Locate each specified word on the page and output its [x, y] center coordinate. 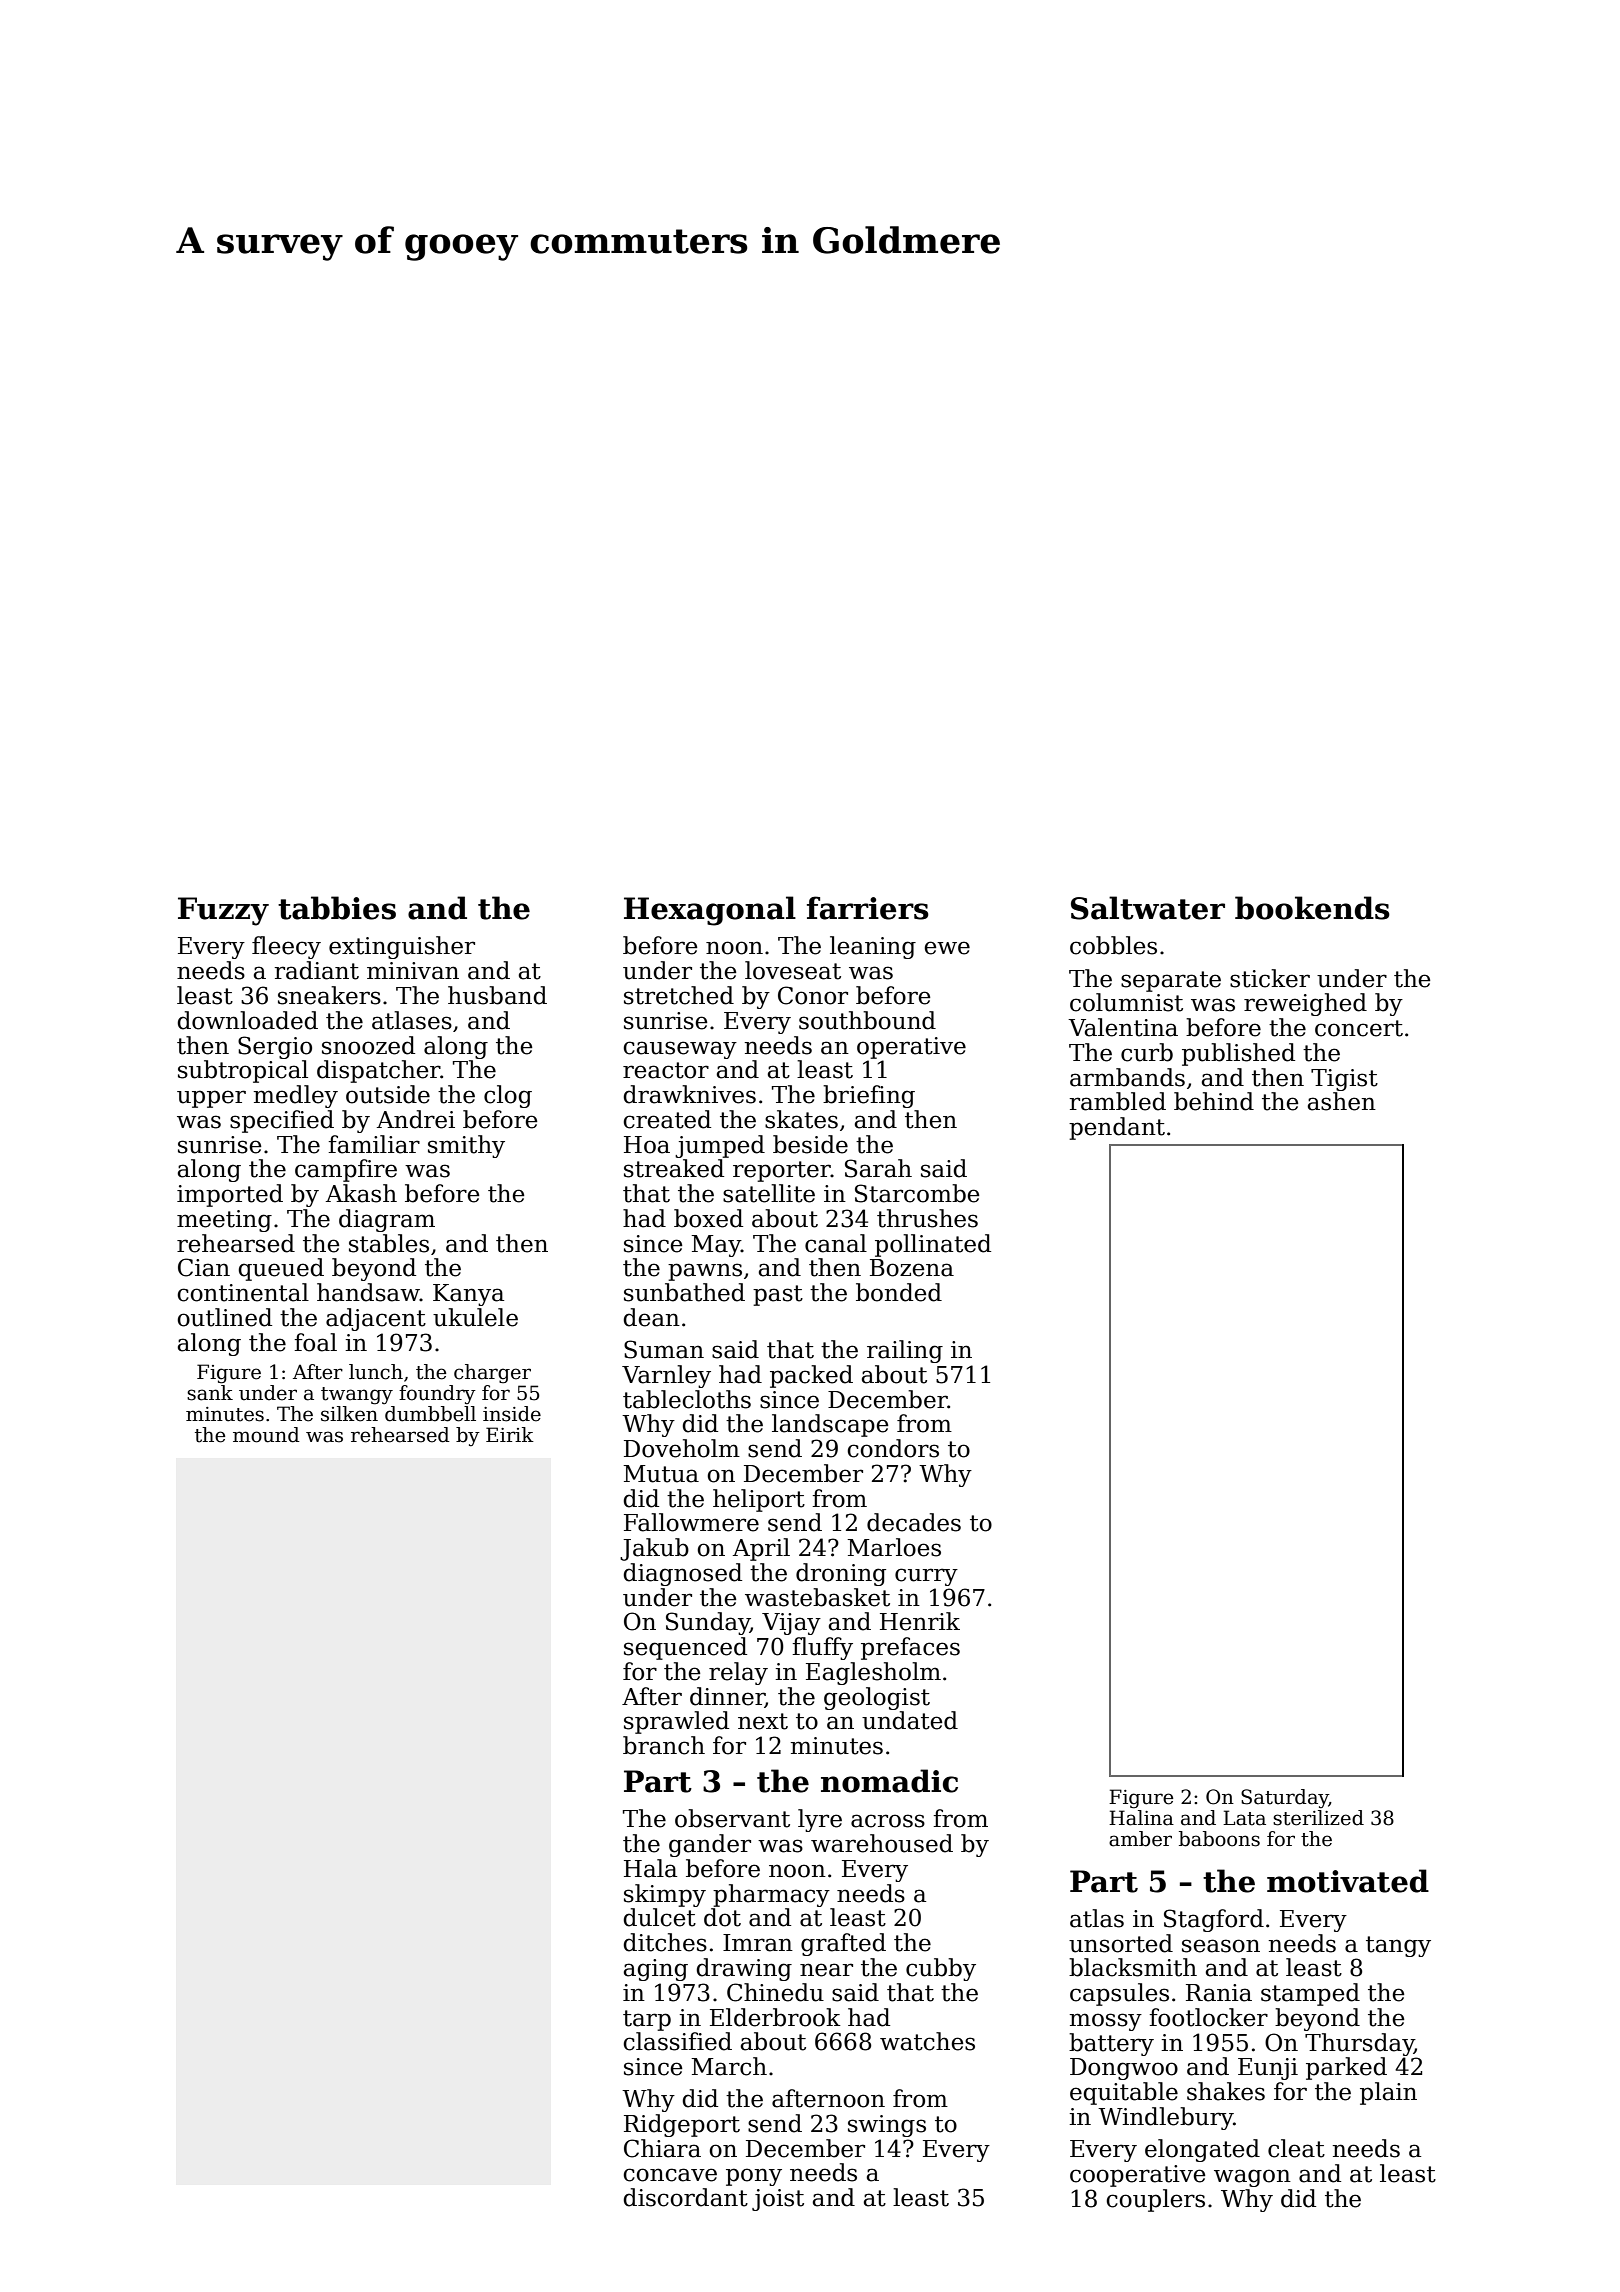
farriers [868, 908]
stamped [1310, 1994]
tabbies [337, 908]
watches [927, 2041]
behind [1214, 1101]
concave [670, 2175]
